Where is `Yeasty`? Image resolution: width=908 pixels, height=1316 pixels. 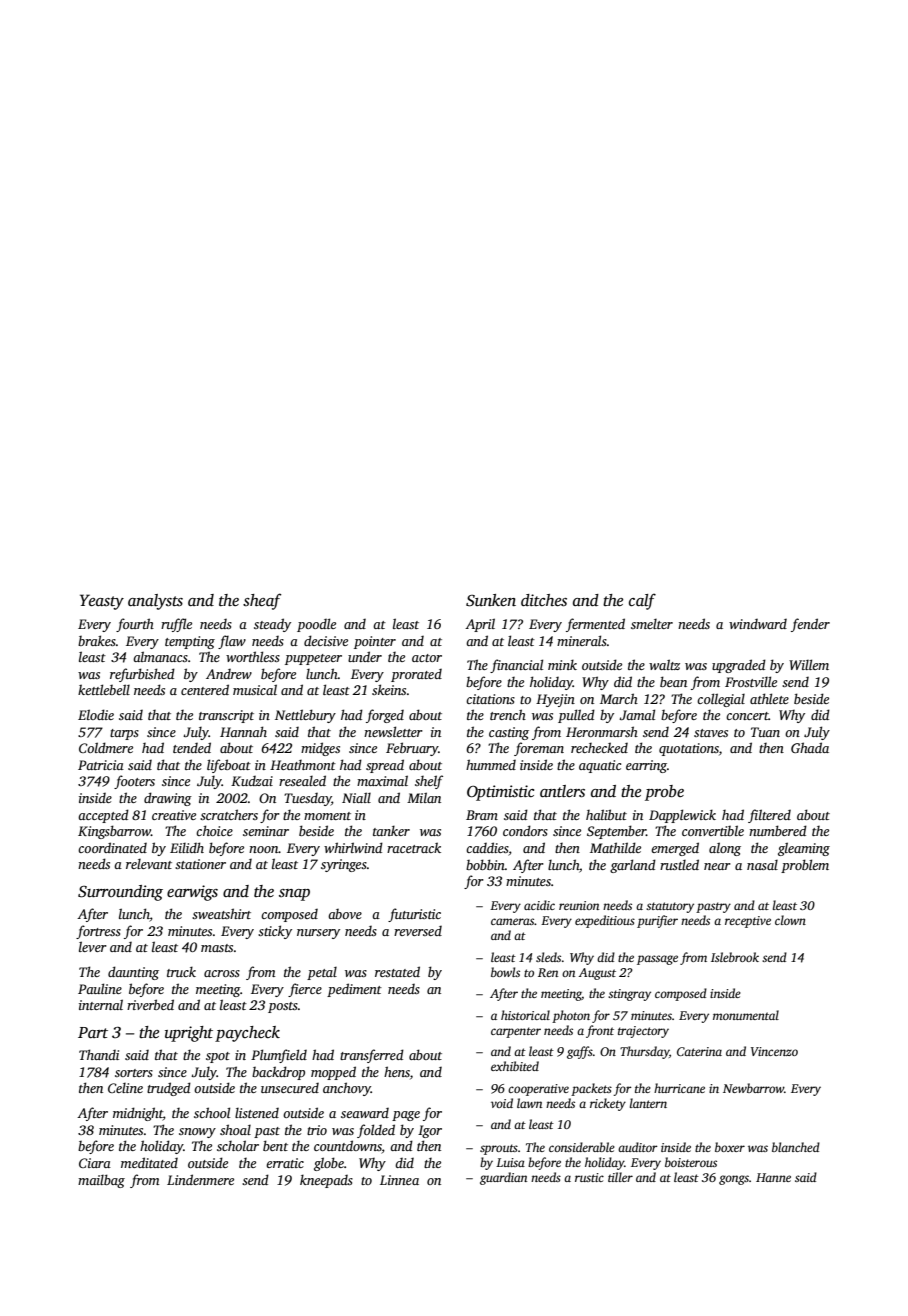
Yeasty is located at coordinates (102, 602).
